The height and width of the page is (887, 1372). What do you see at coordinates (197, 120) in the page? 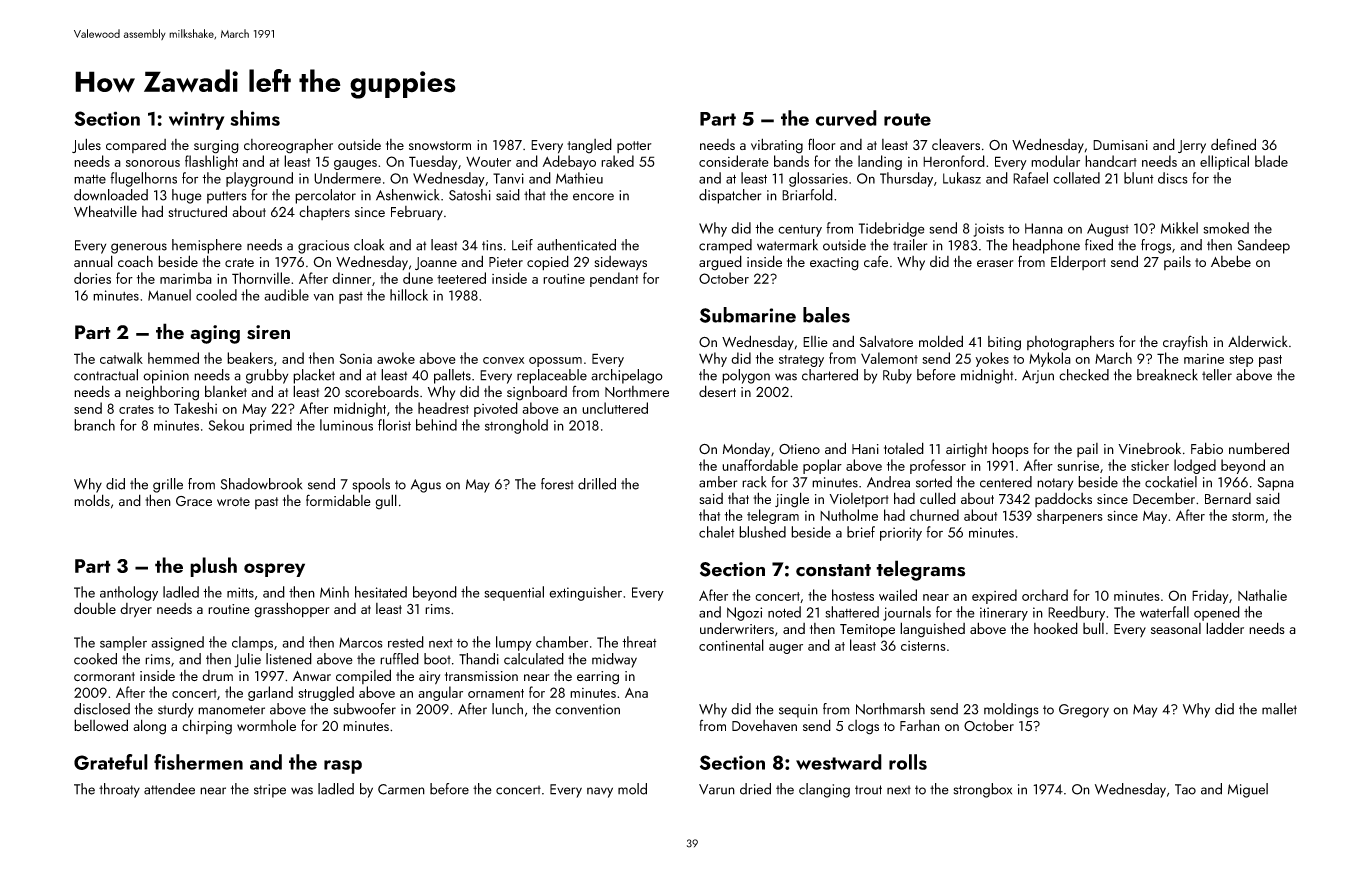
I see `wintry` at bounding box center [197, 120].
